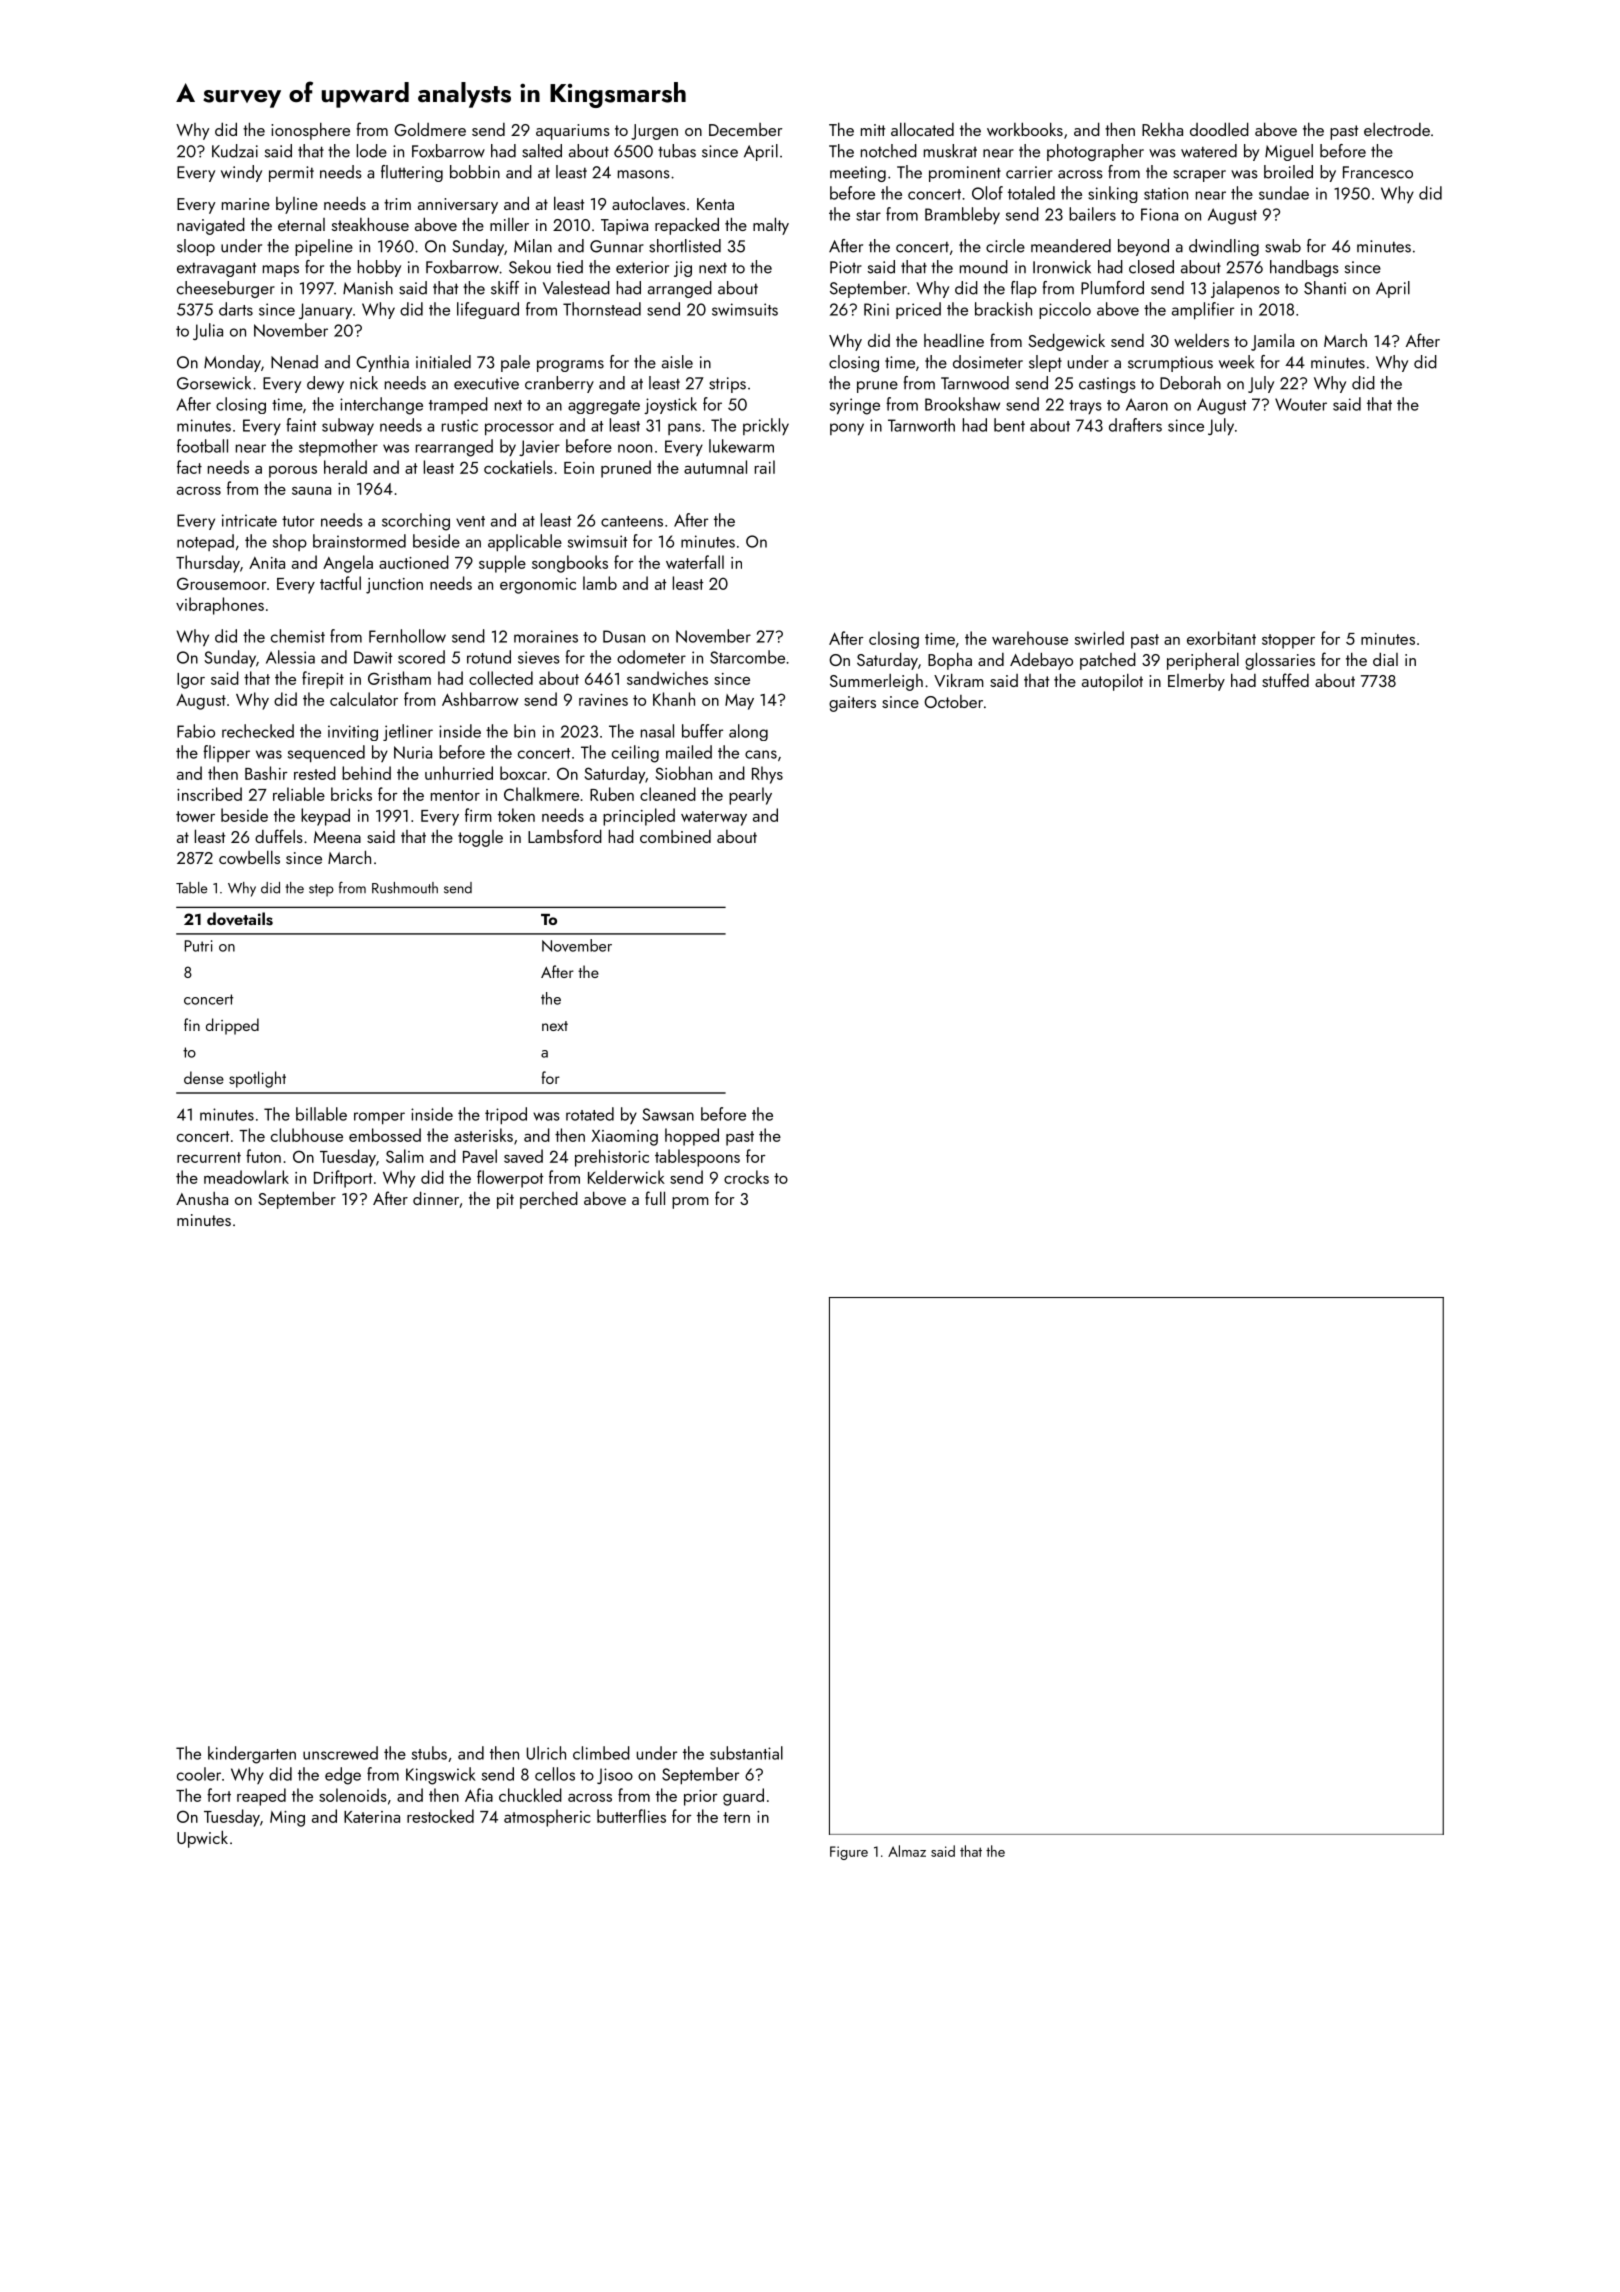 This screenshot has width=1620, height=2292. What do you see at coordinates (1397, 129) in the screenshot?
I see `electrode` at bounding box center [1397, 129].
